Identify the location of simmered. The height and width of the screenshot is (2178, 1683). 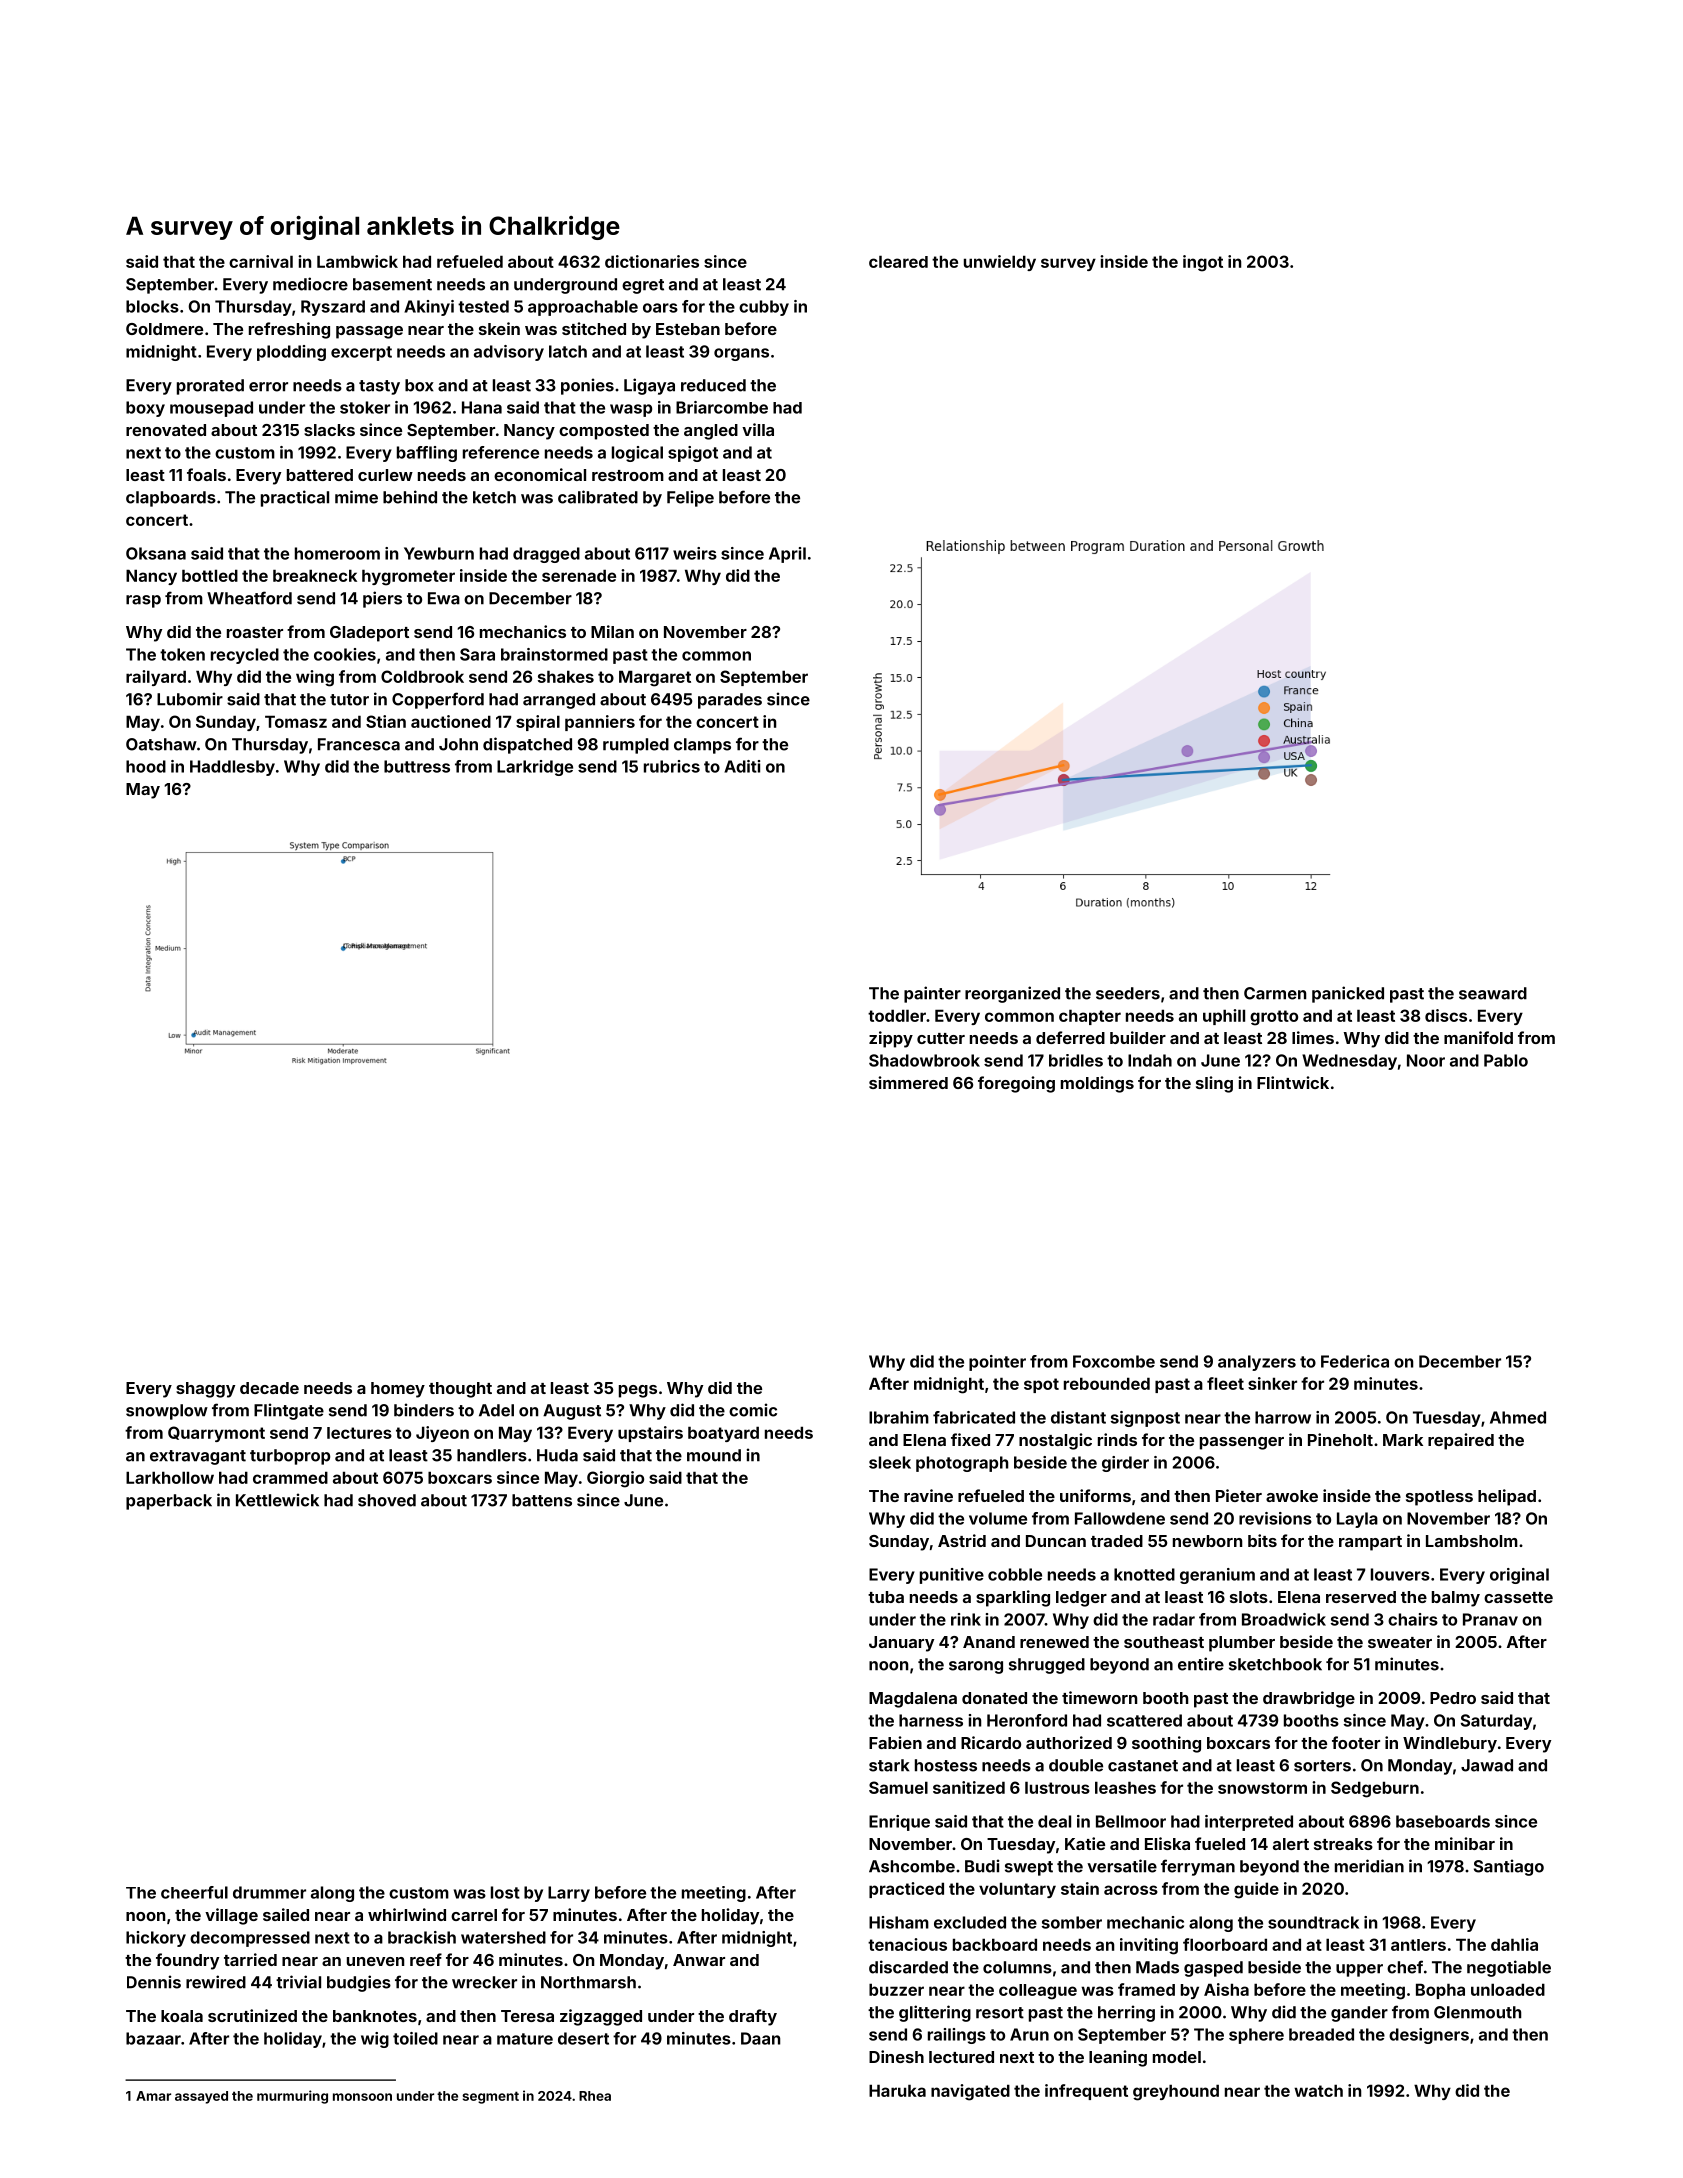
(908, 1082).
